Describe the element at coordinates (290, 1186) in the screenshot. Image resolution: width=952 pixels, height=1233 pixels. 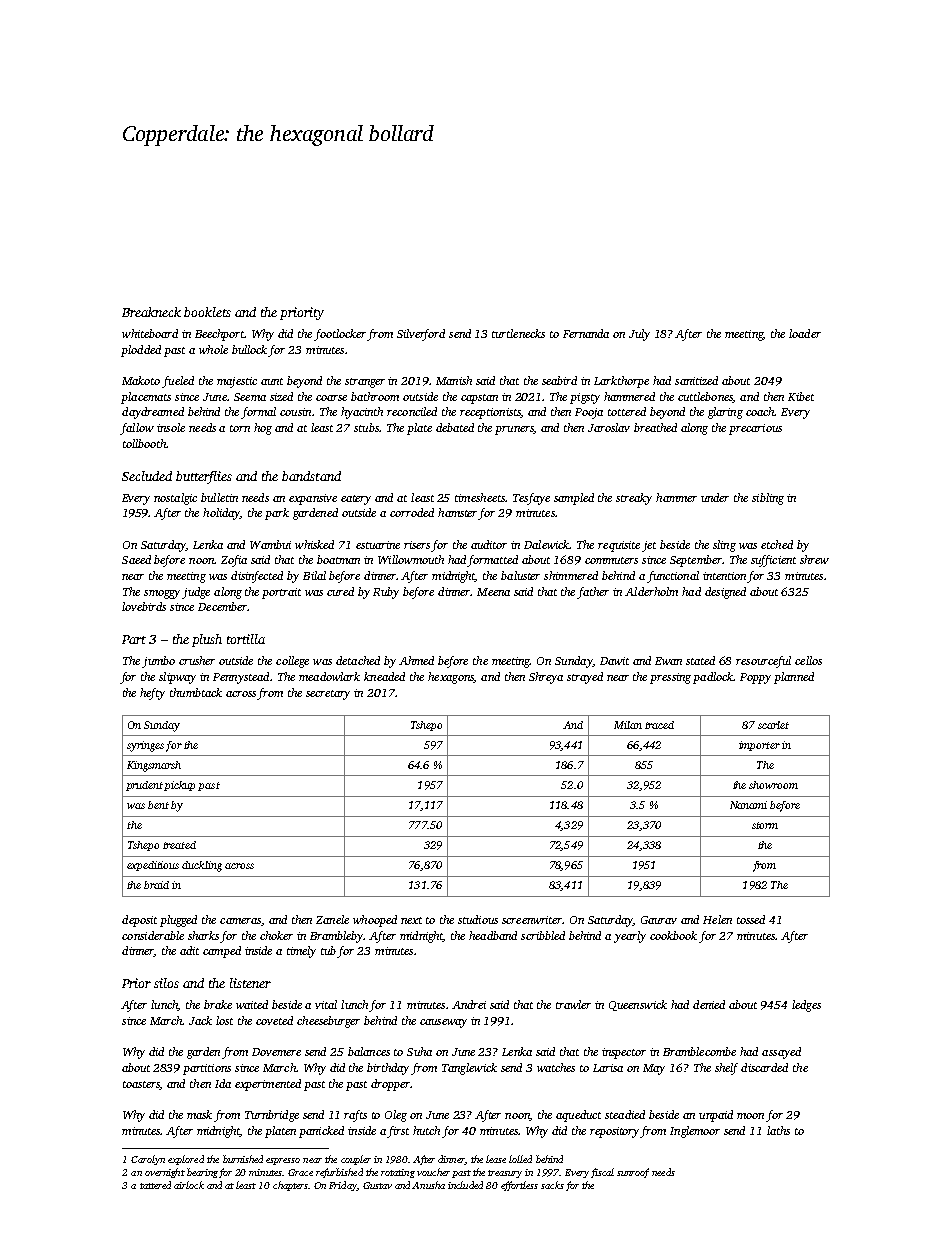
I see `chapters` at that location.
